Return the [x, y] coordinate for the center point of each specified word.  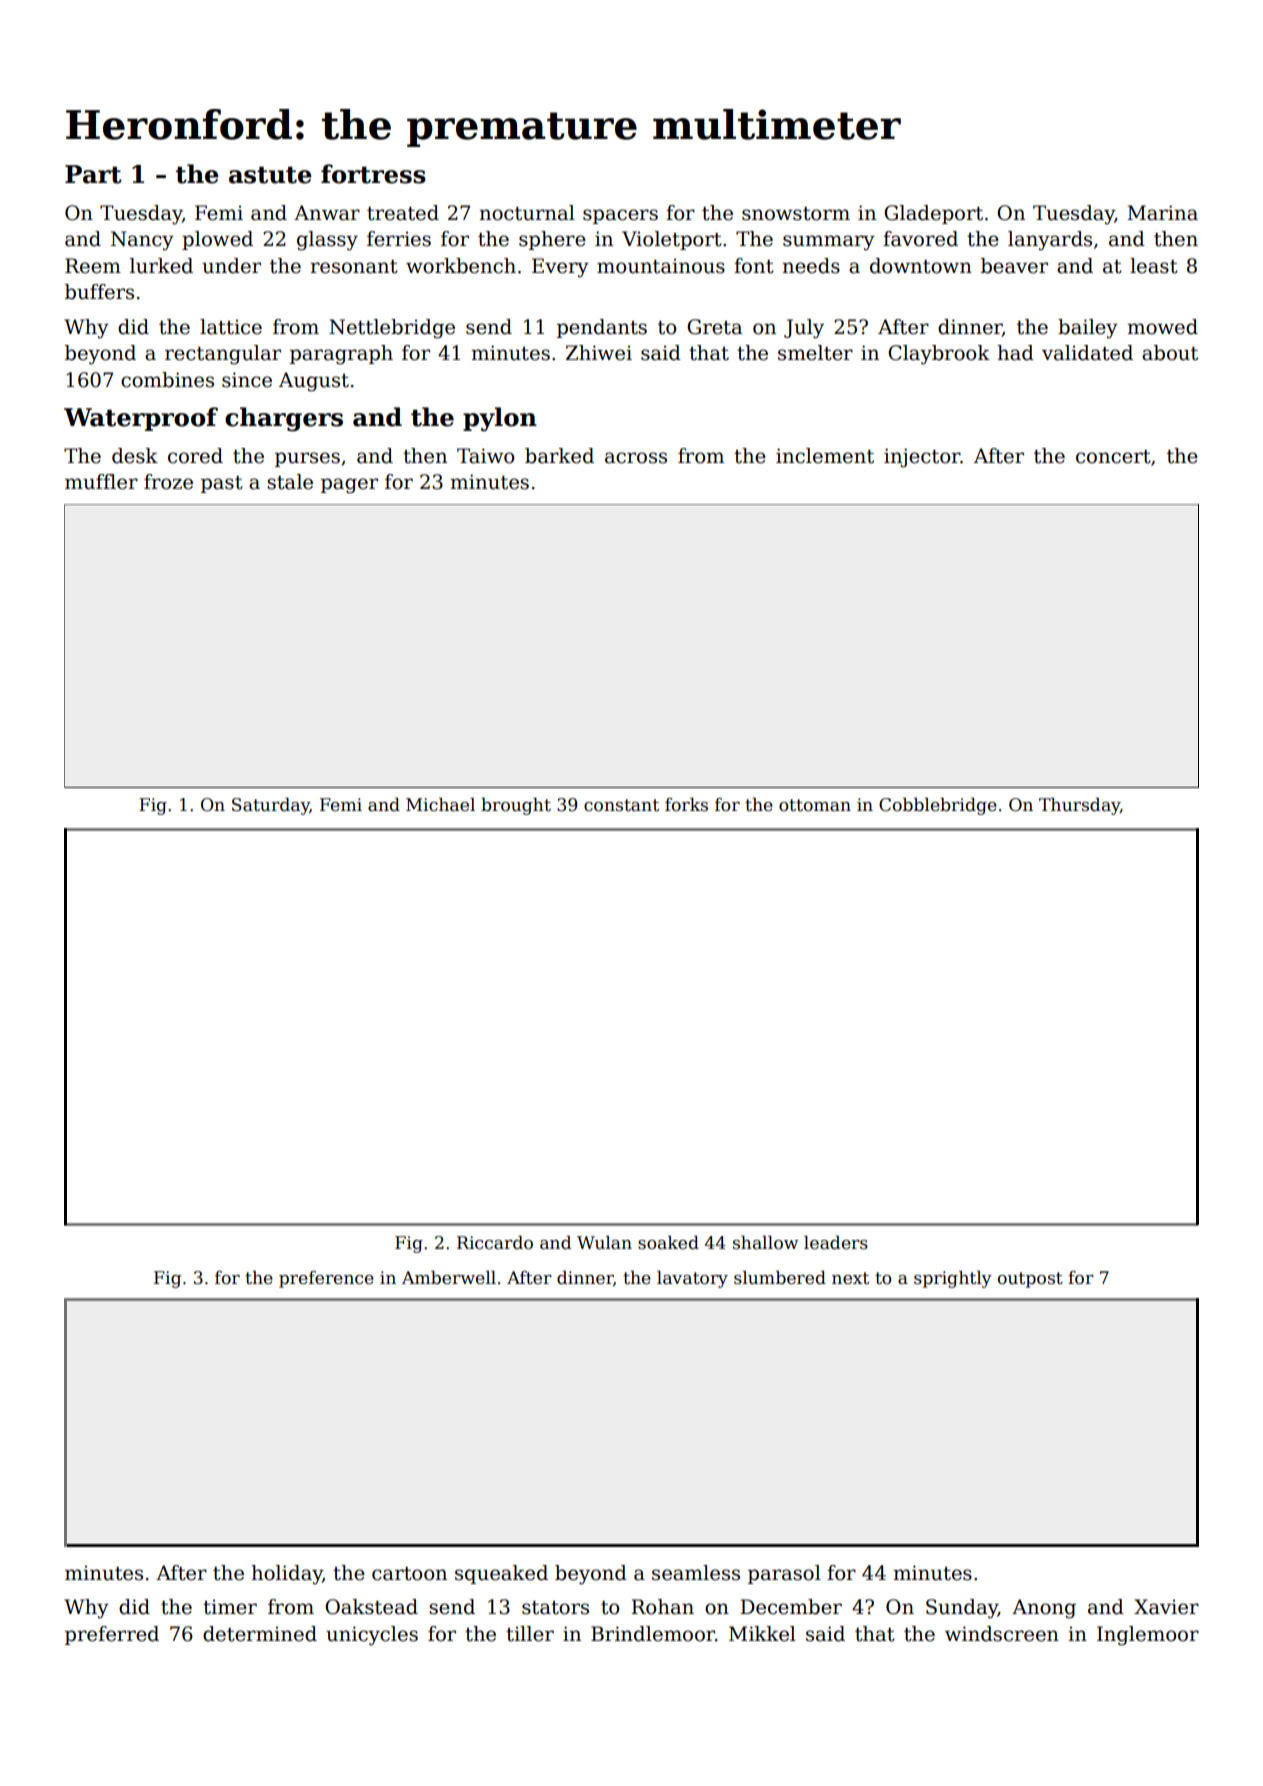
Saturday [271, 806]
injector [922, 458]
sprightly [953, 1279]
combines [167, 380]
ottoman [815, 805]
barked [559, 456]
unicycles [372, 1636]
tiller [530, 1634]
